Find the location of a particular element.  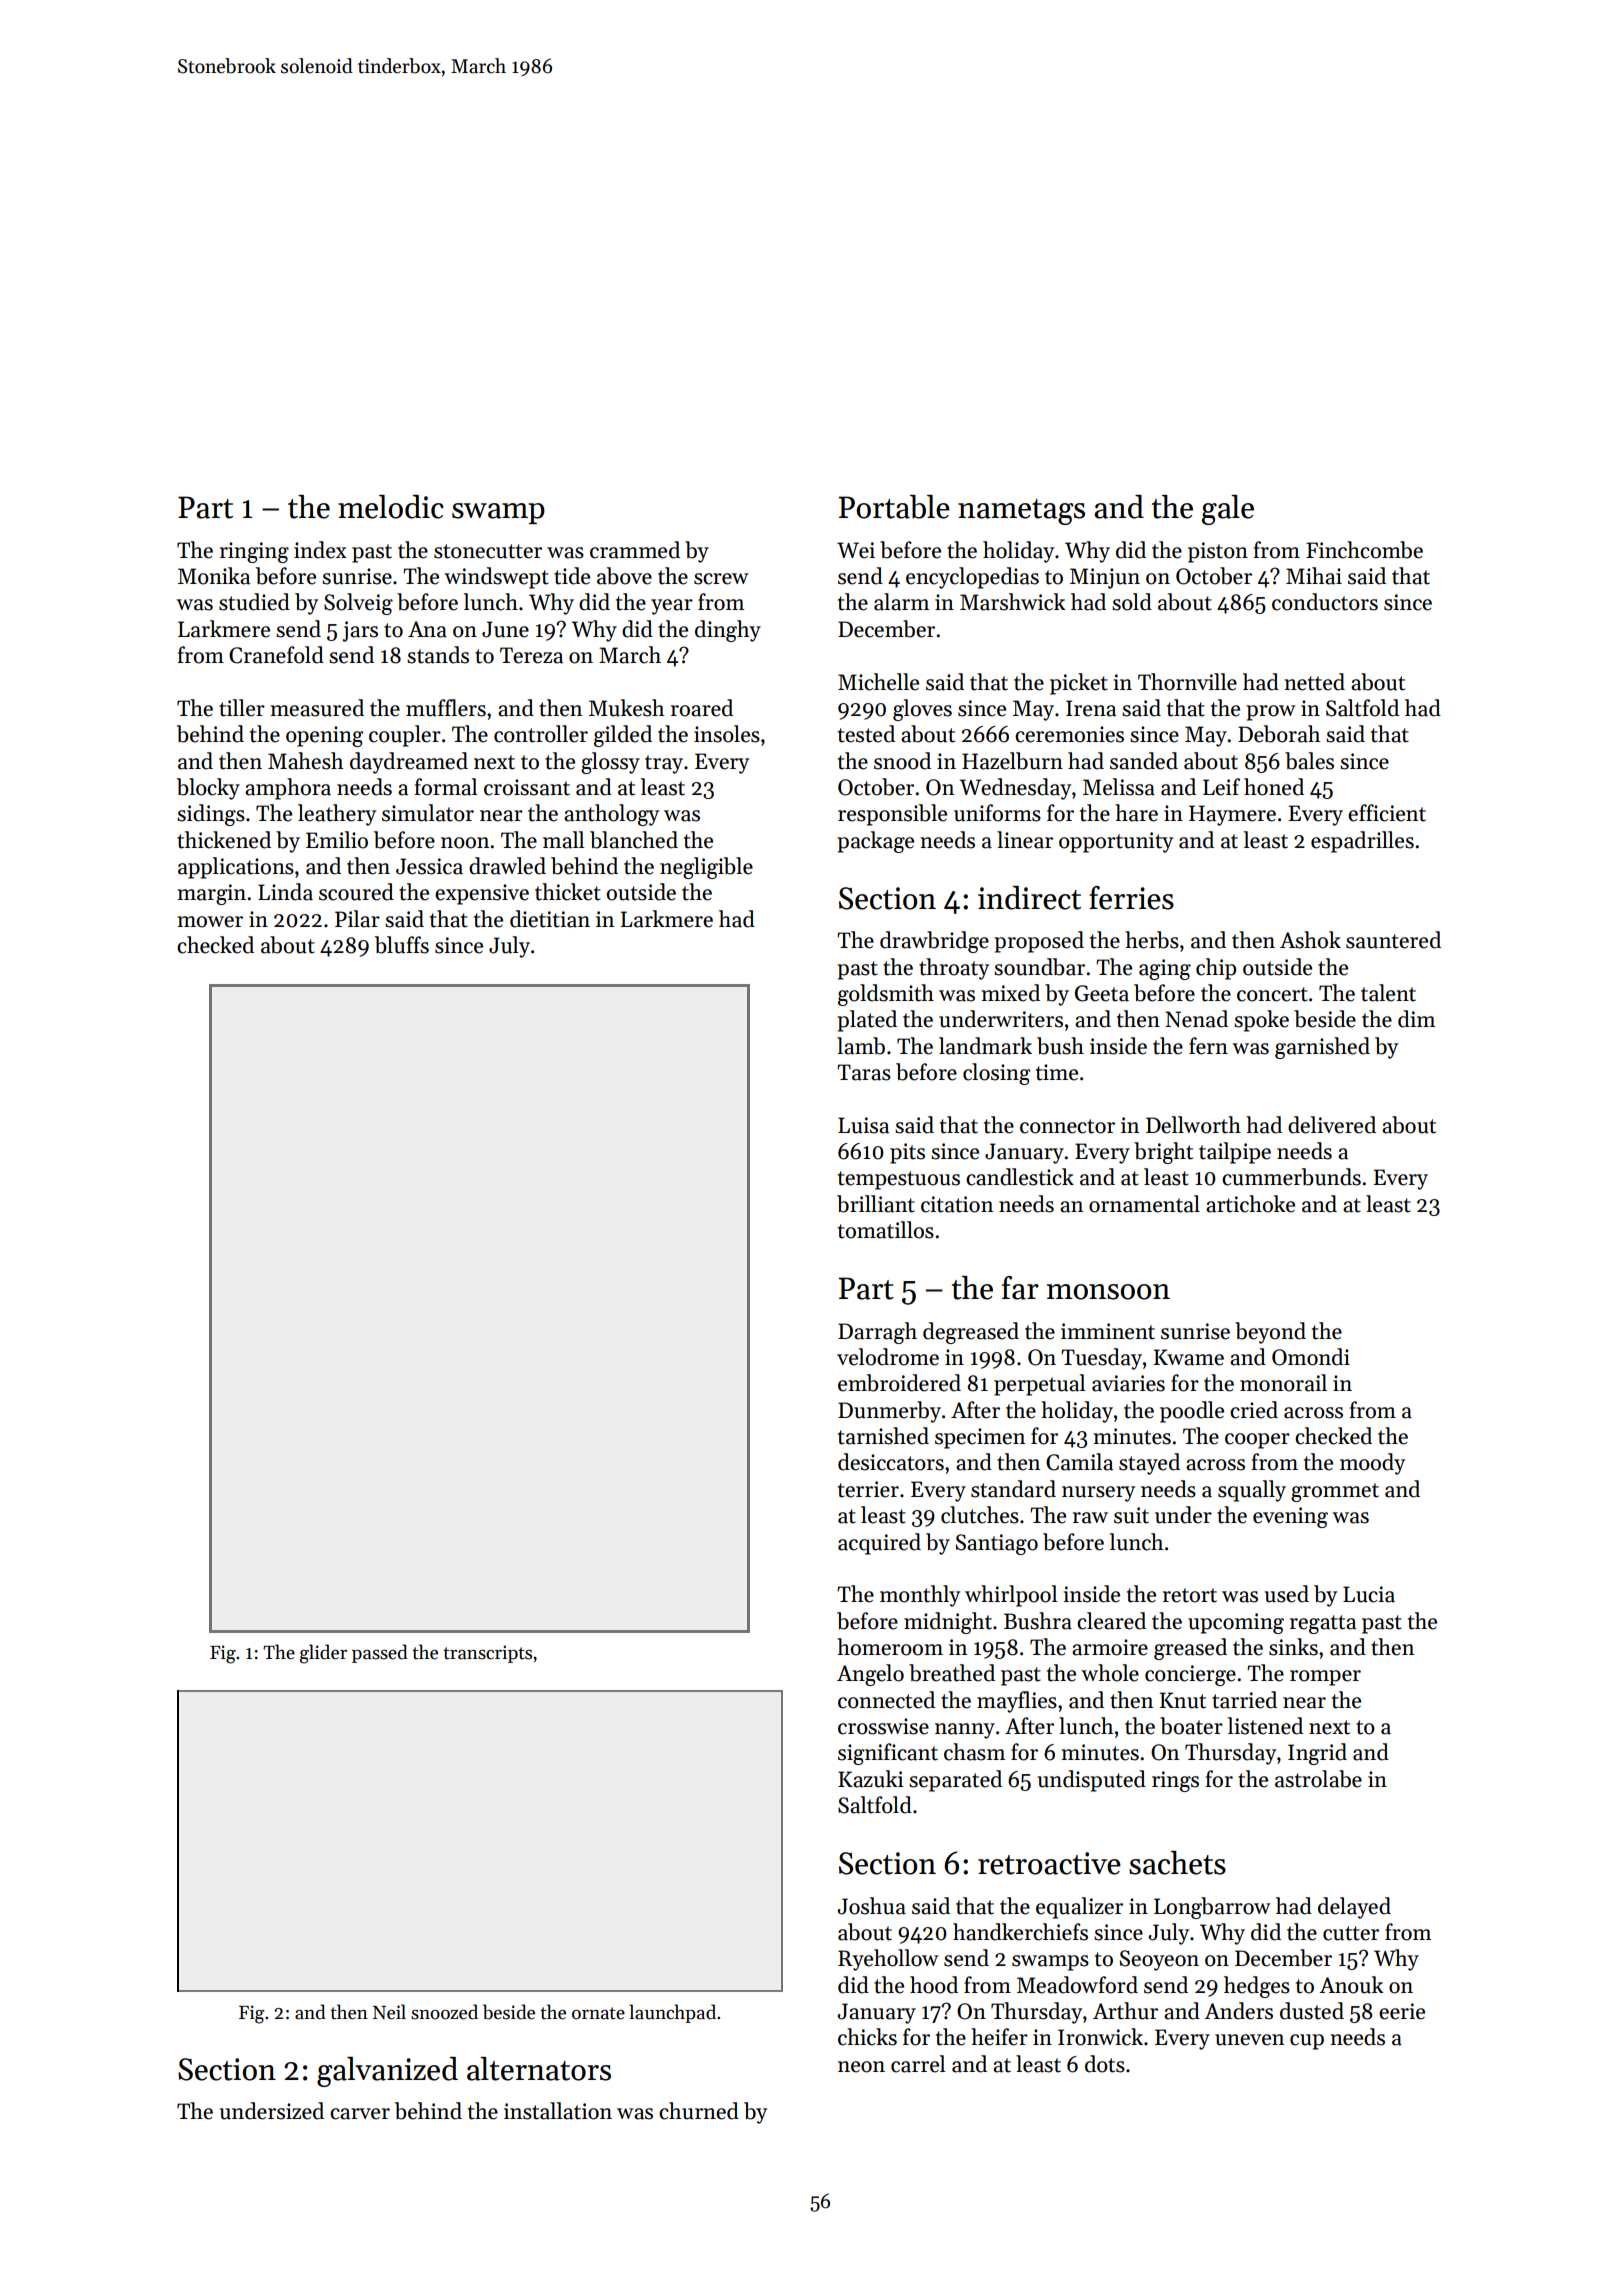

Portable is located at coordinates (894, 507).
